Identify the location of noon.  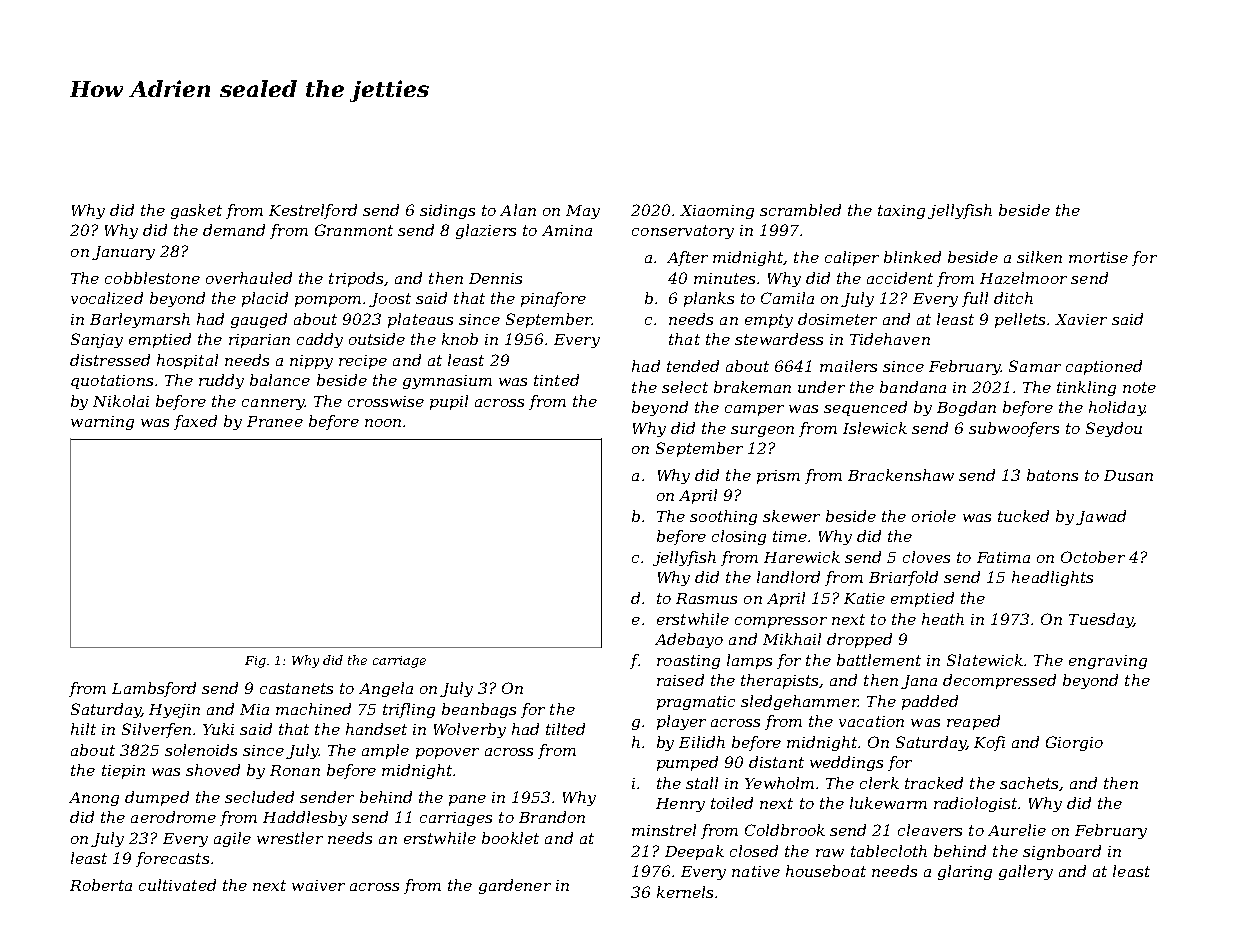
(383, 423).
